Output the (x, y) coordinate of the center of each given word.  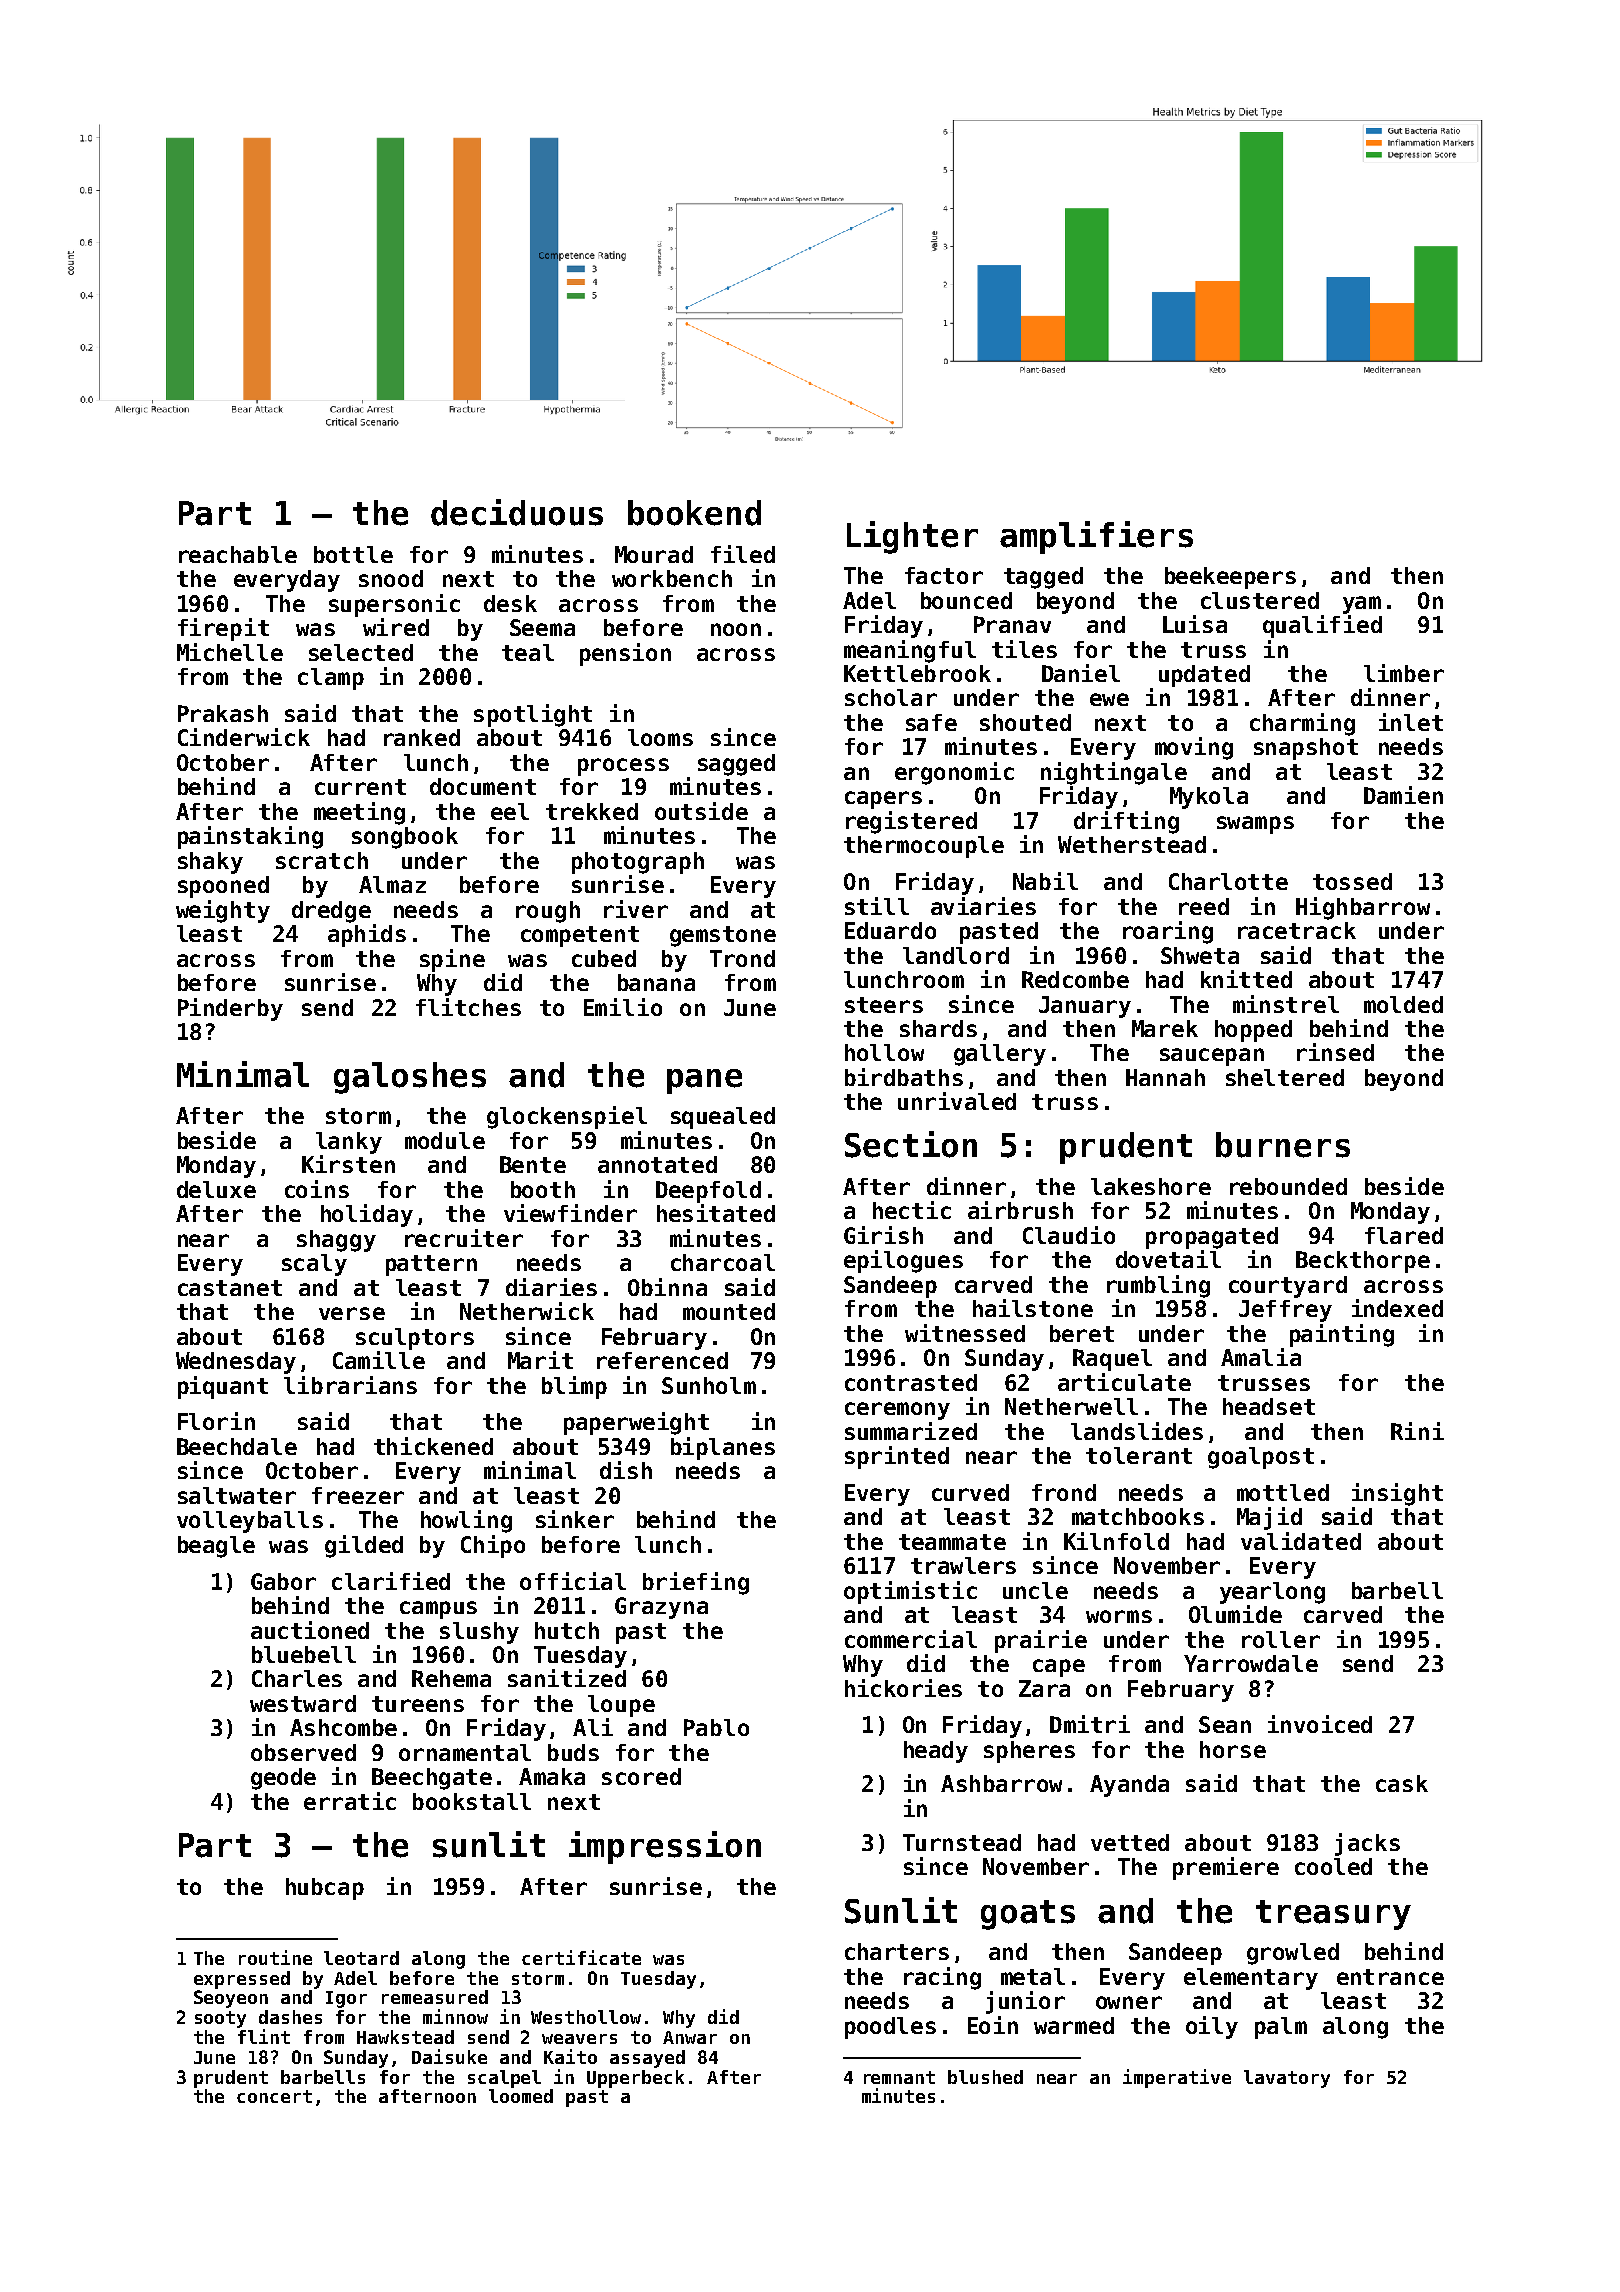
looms (660, 737)
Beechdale (237, 1446)
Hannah (1165, 1077)
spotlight (533, 715)
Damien (1403, 795)
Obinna (667, 1287)
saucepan (1212, 1057)
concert (274, 2096)
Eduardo (890, 930)
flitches (468, 1007)
